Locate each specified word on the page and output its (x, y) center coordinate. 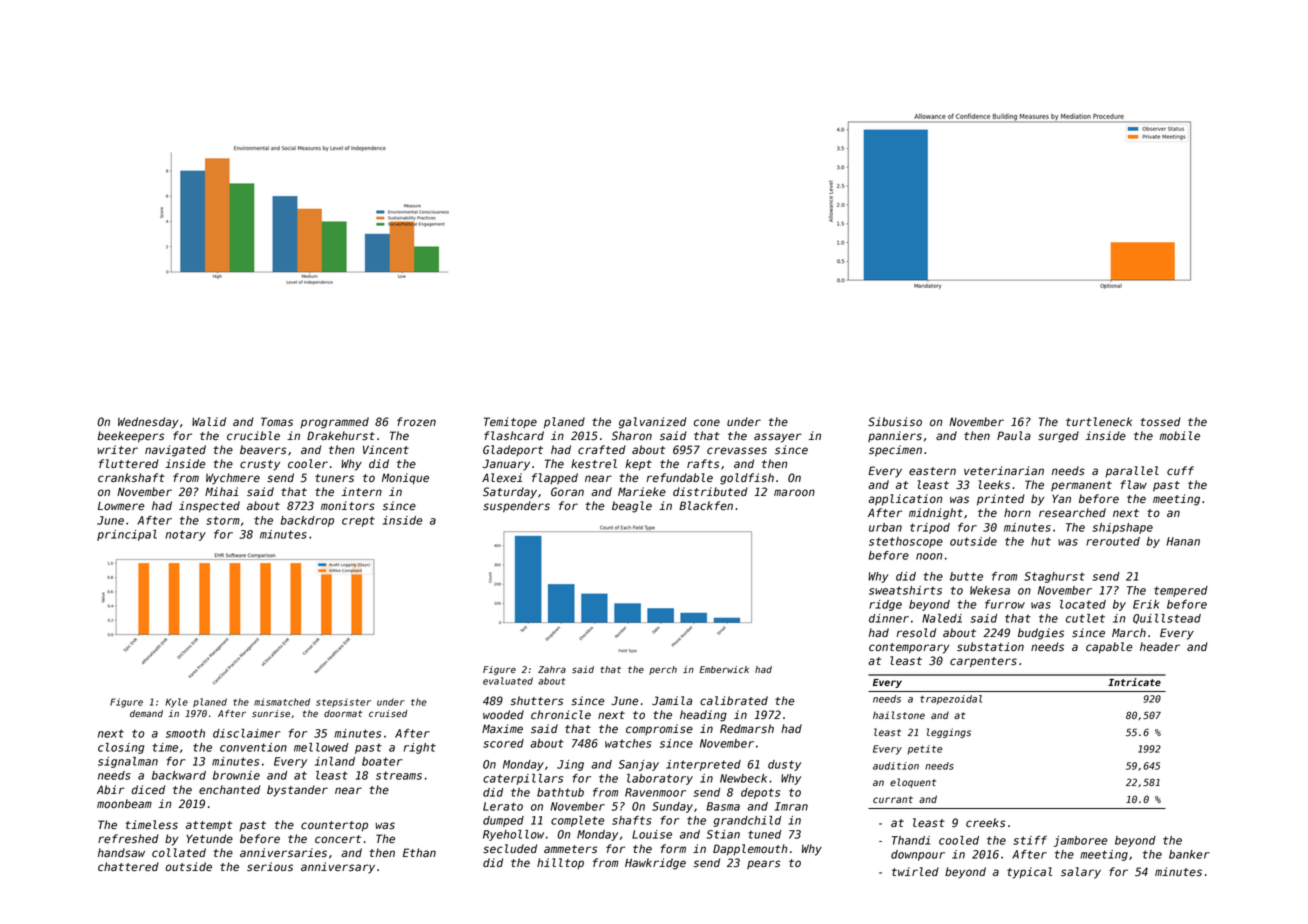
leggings (949, 733)
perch (663, 670)
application (905, 500)
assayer (778, 438)
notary (185, 535)
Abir (111, 789)
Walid (209, 421)
